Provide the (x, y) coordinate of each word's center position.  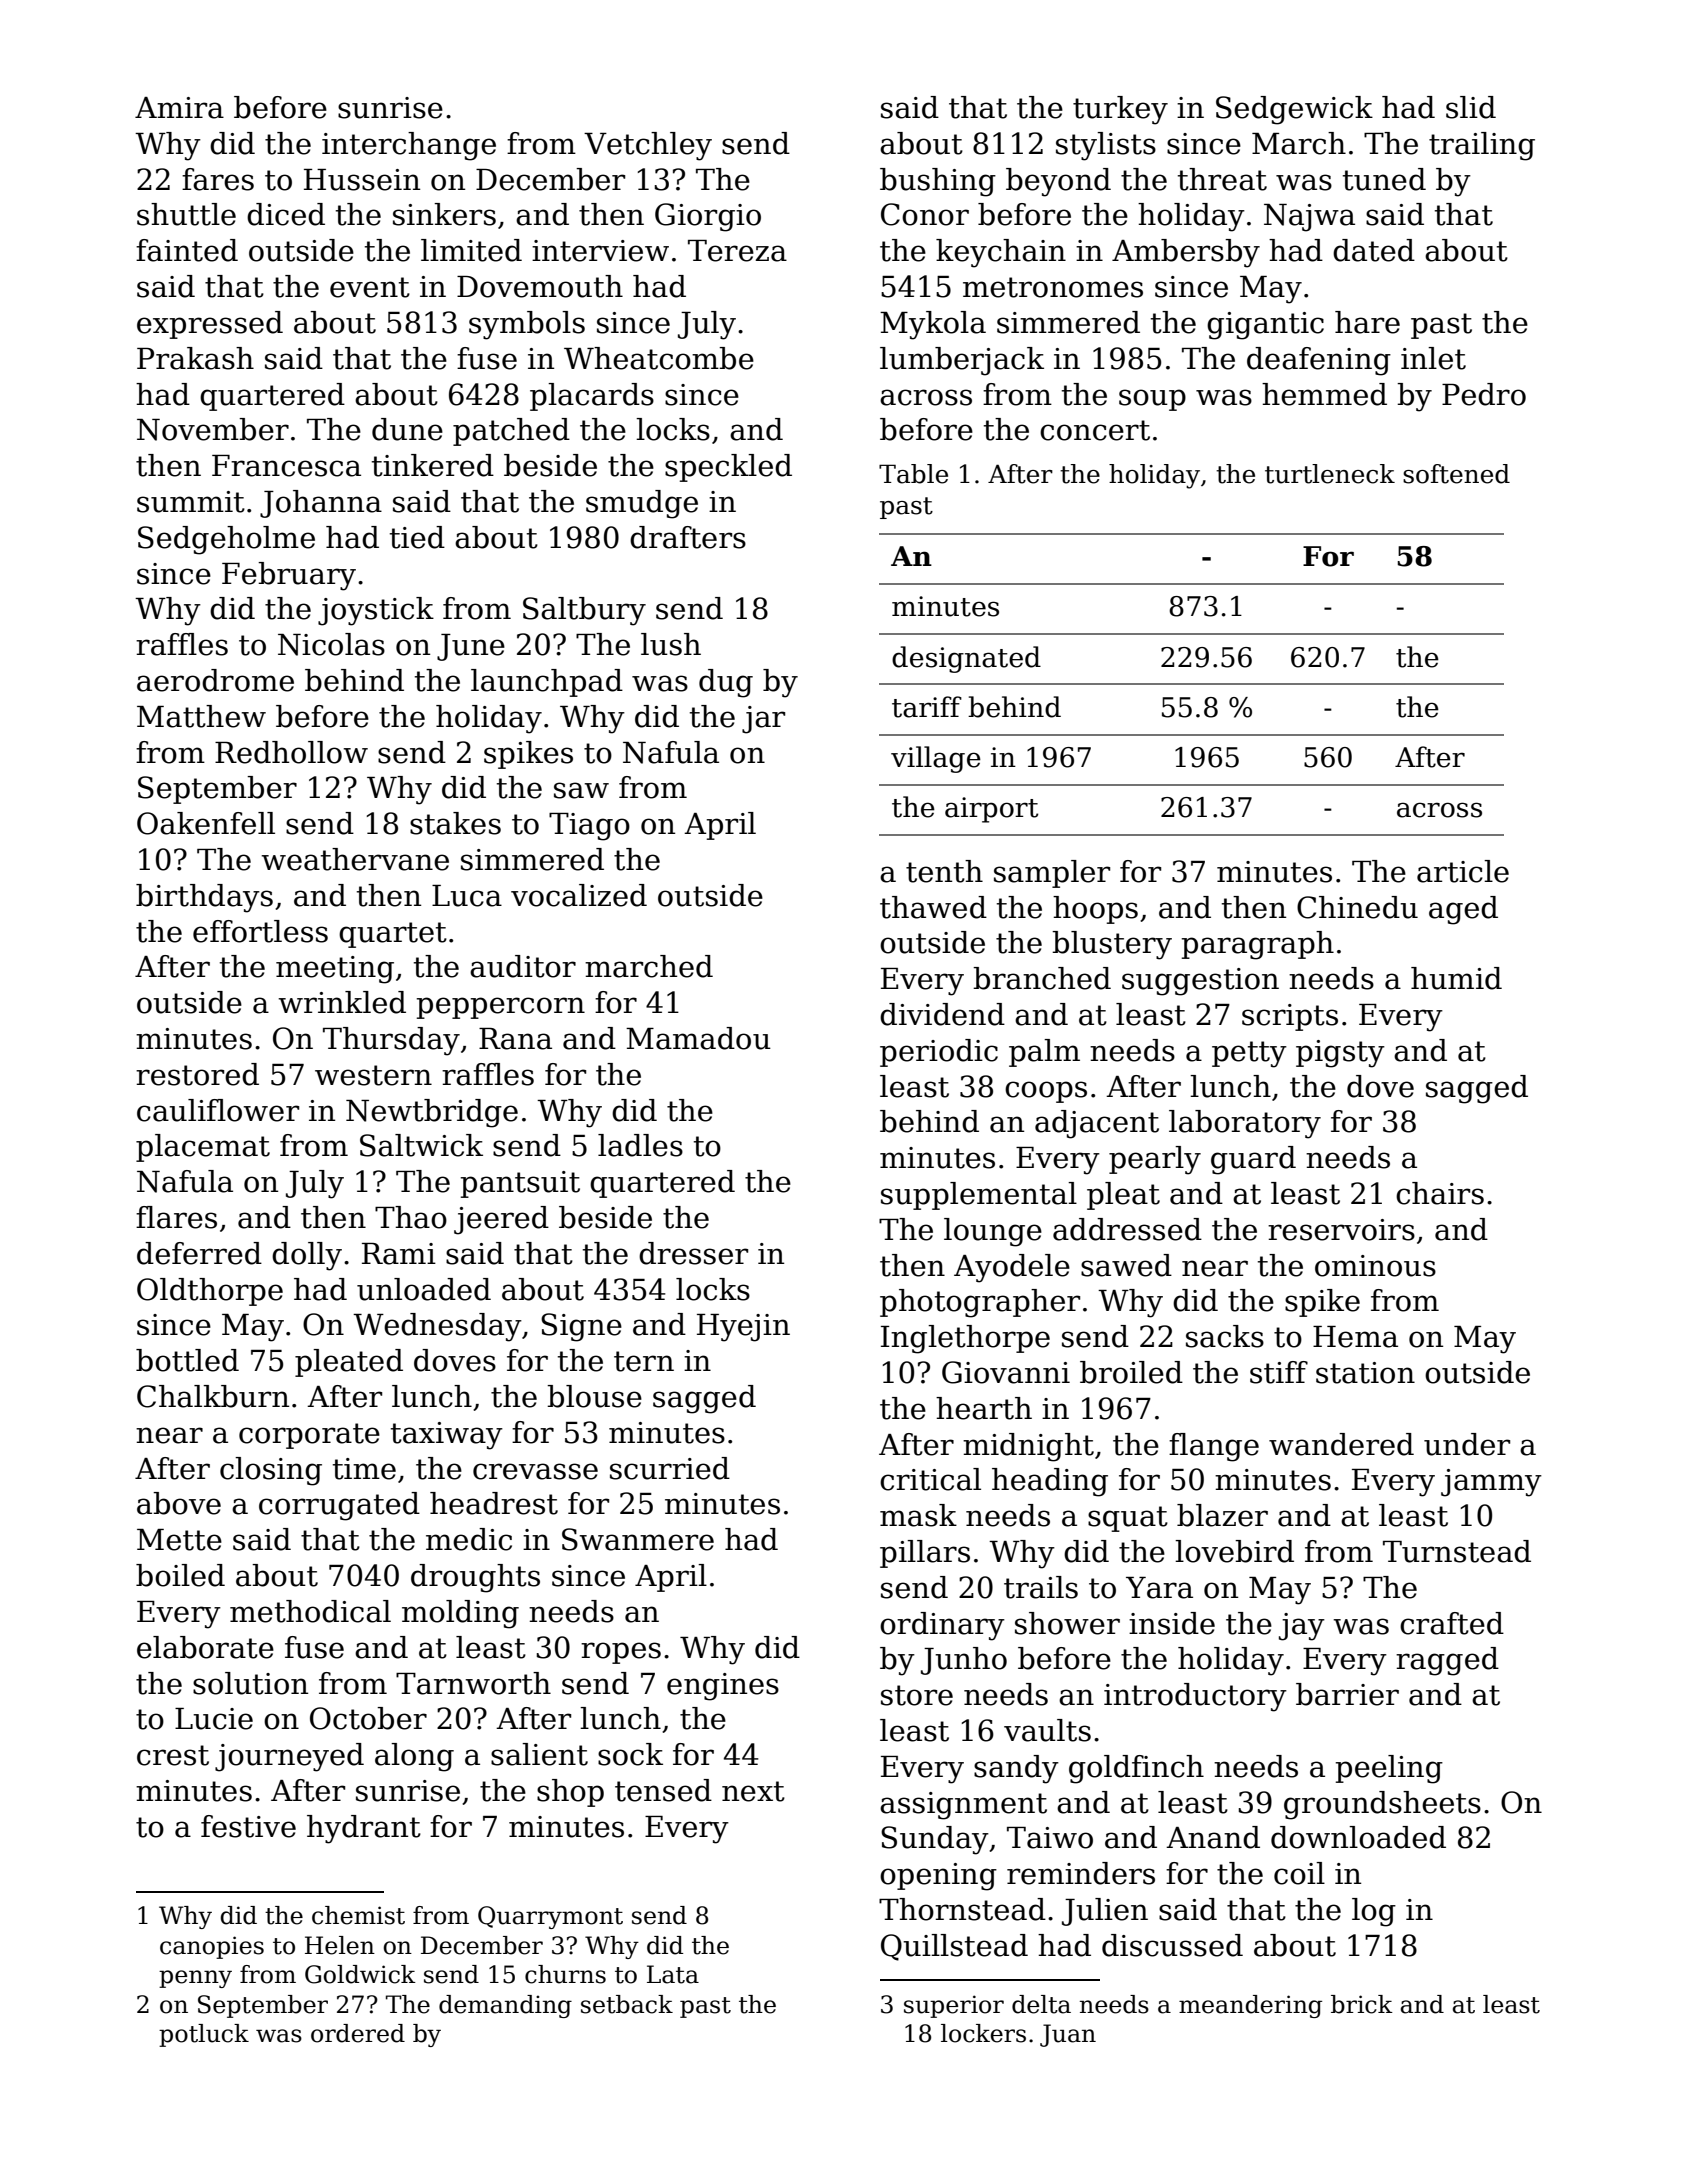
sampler (1052, 874)
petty (1249, 1054)
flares (176, 1217)
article (1463, 871)
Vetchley (648, 146)
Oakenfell (206, 823)
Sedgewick (1294, 110)
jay (1302, 1627)
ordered (358, 2033)
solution (250, 1683)
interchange (409, 146)
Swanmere (638, 1539)
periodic (939, 1053)
